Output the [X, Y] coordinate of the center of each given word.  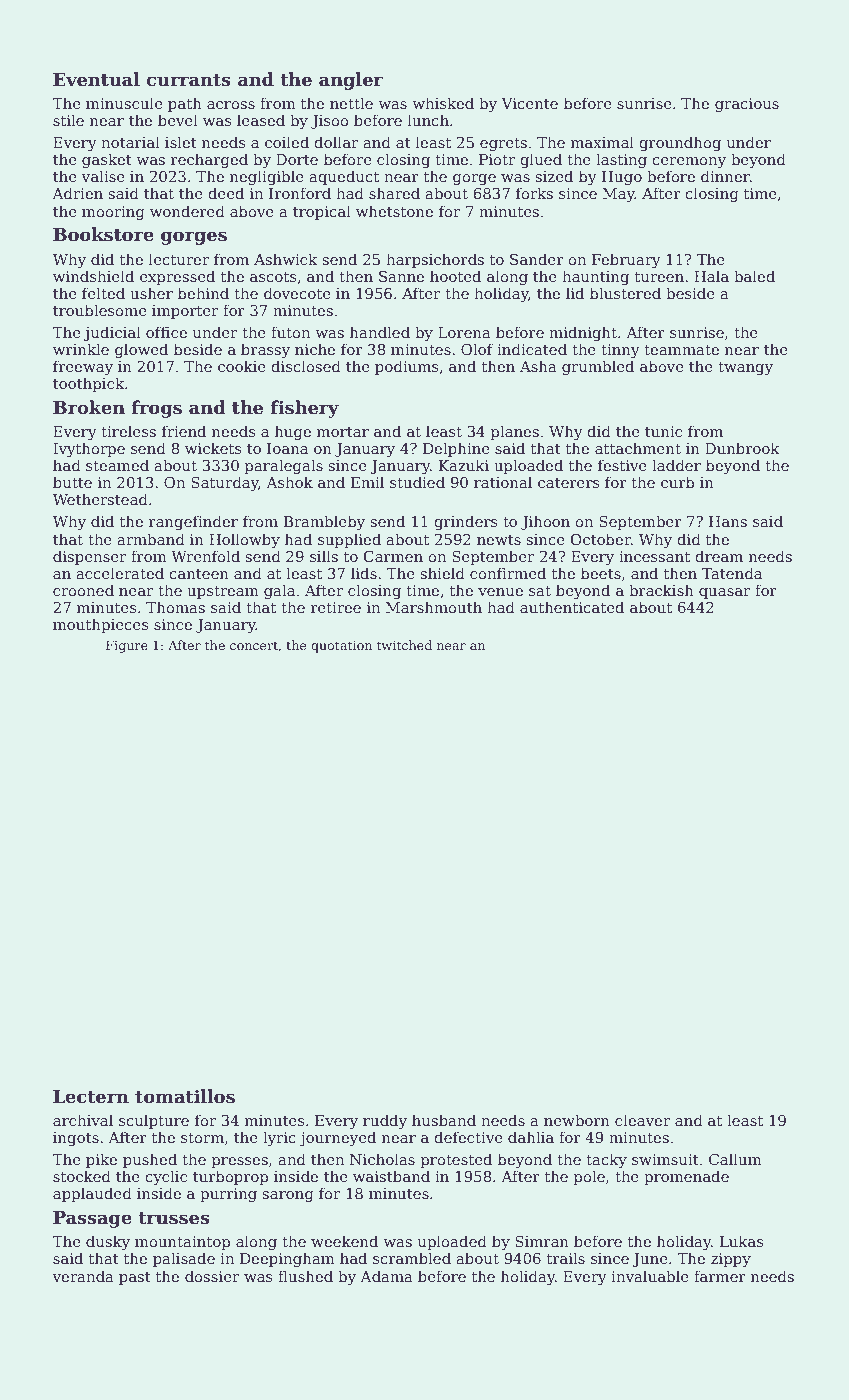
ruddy [385, 1122]
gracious [747, 105]
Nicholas [382, 1159]
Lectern [91, 1097]
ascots [273, 277]
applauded [92, 1194]
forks [534, 193]
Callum [735, 1159]
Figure [127, 646]
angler [351, 81]
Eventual [96, 79]
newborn [577, 1120]
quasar [724, 593]
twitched [404, 645]
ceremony [689, 163]
